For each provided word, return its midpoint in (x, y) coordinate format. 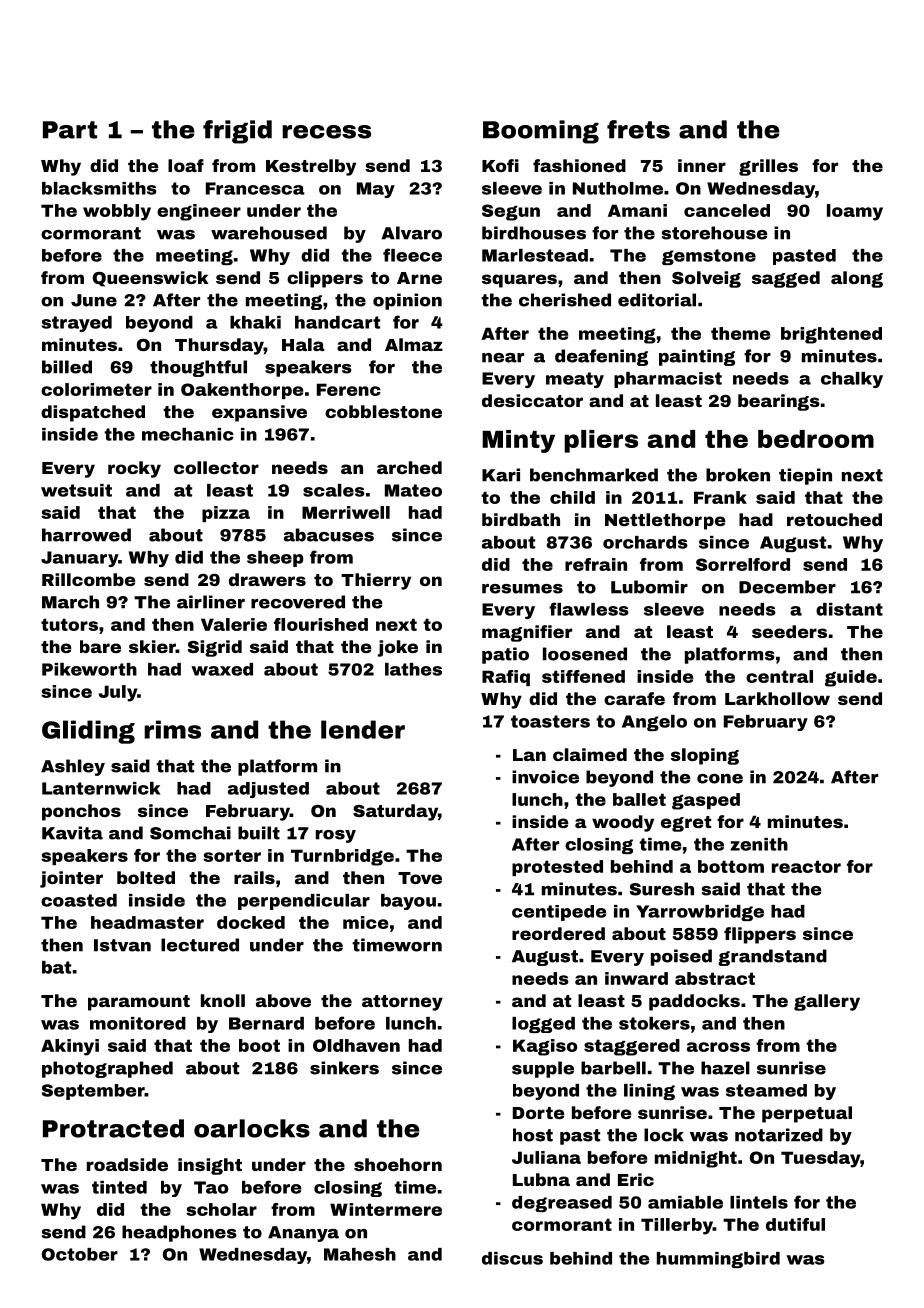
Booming (541, 132)
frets (638, 129)
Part (70, 130)
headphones (179, 1233)
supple (543, 1069)
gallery (827, 1002)
